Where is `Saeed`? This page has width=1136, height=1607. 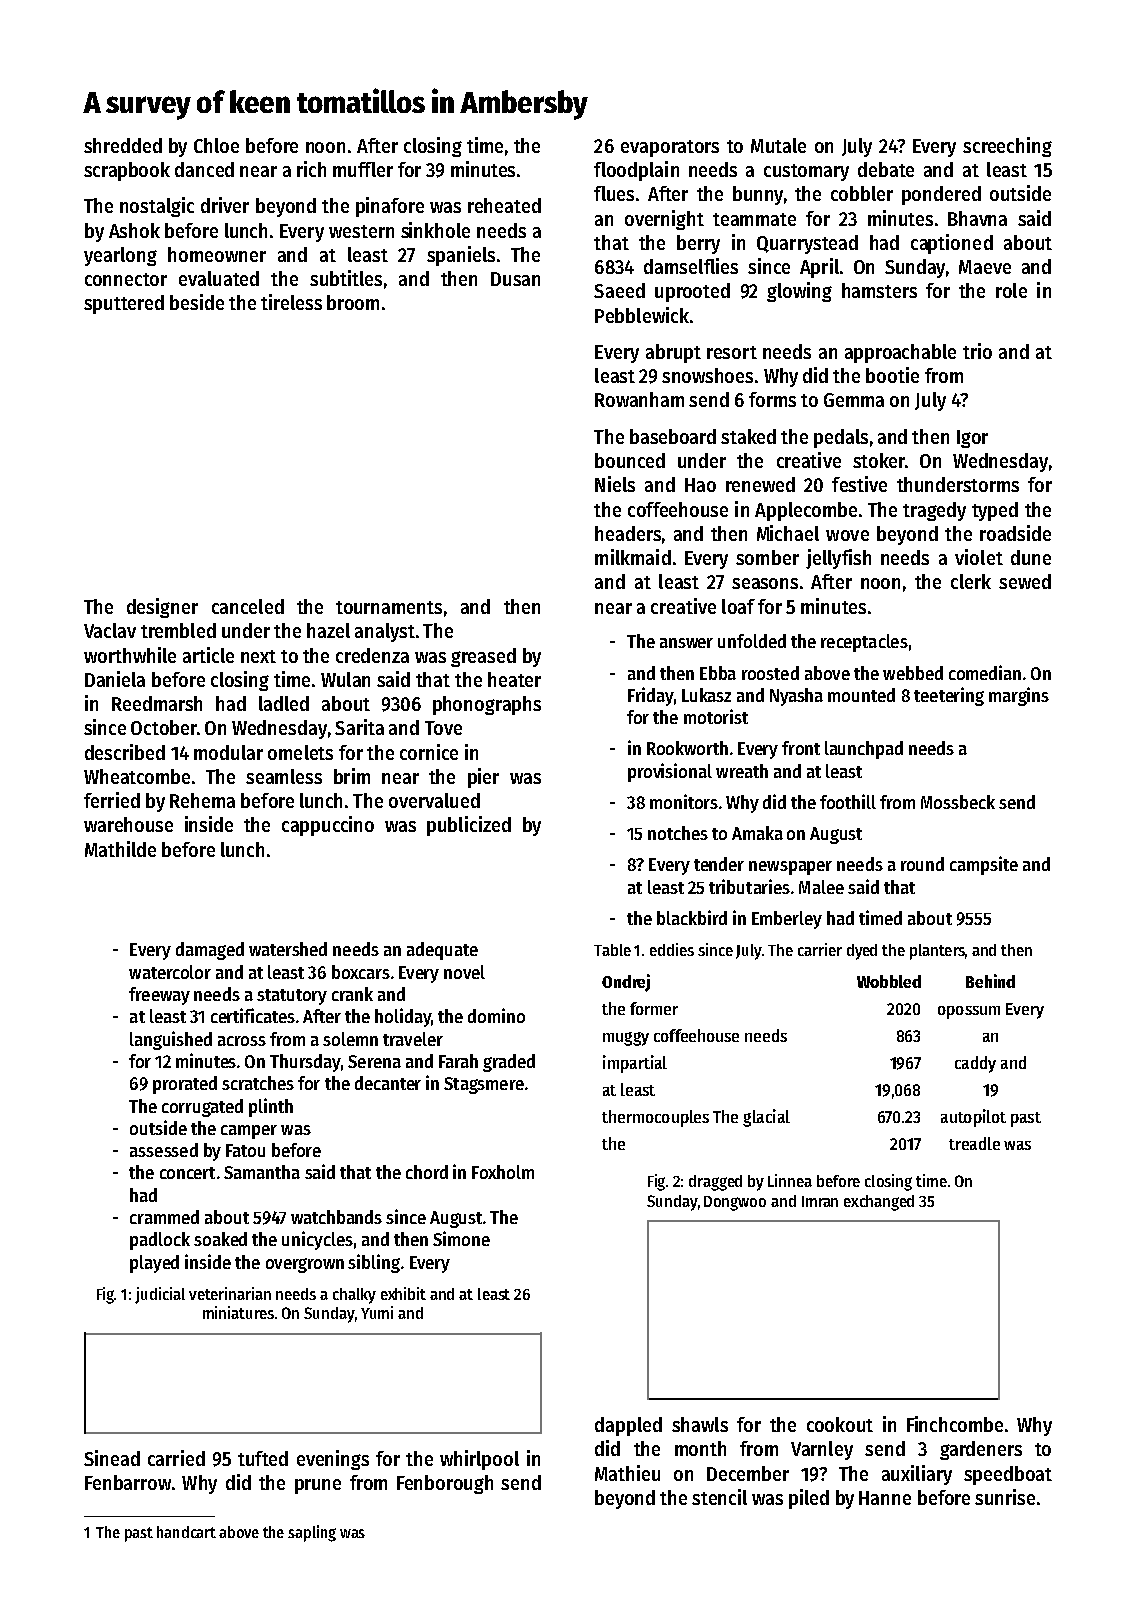 Saeed is located at coordinates (619, 290).
